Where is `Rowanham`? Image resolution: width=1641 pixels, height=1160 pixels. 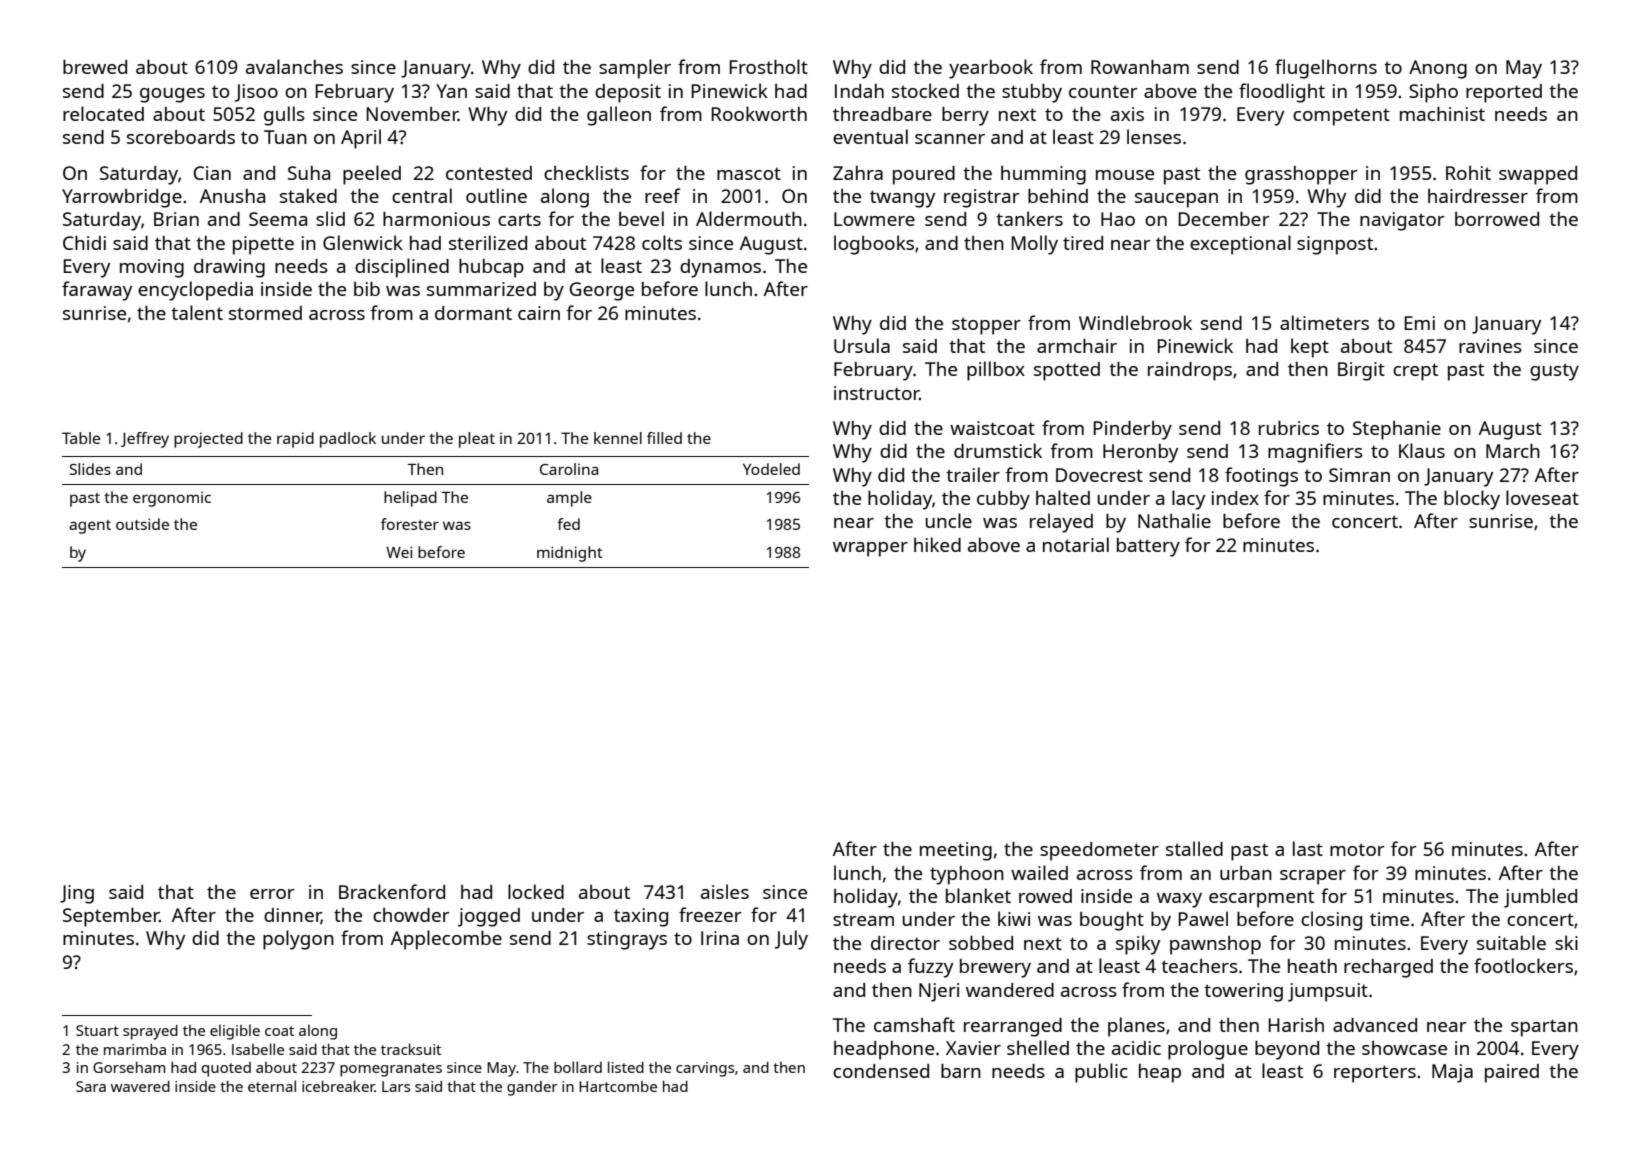
Rowanham is located at coordinates (1140, 67).
